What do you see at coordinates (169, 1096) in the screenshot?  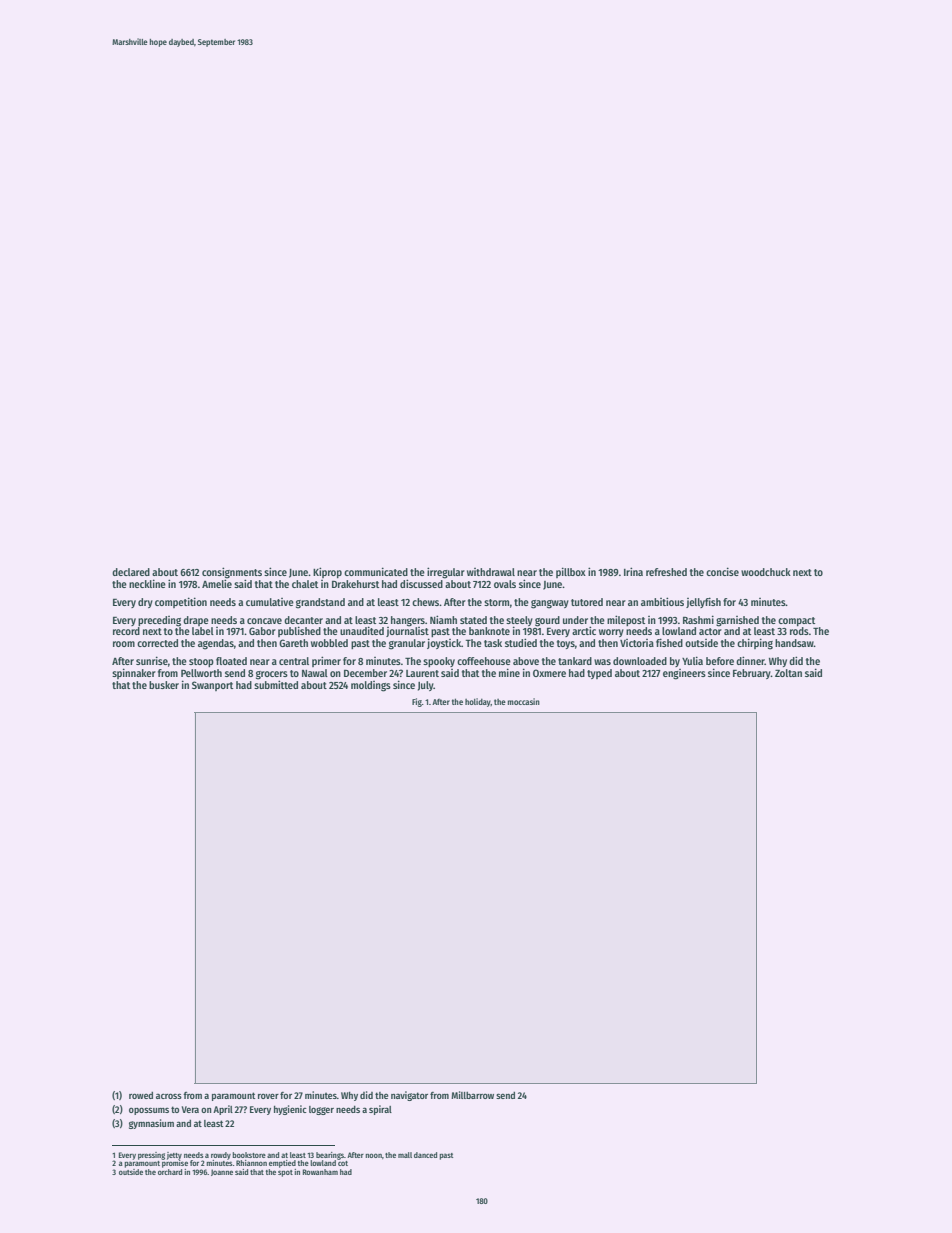 I see `across` at bounding box center [169, 1096].
